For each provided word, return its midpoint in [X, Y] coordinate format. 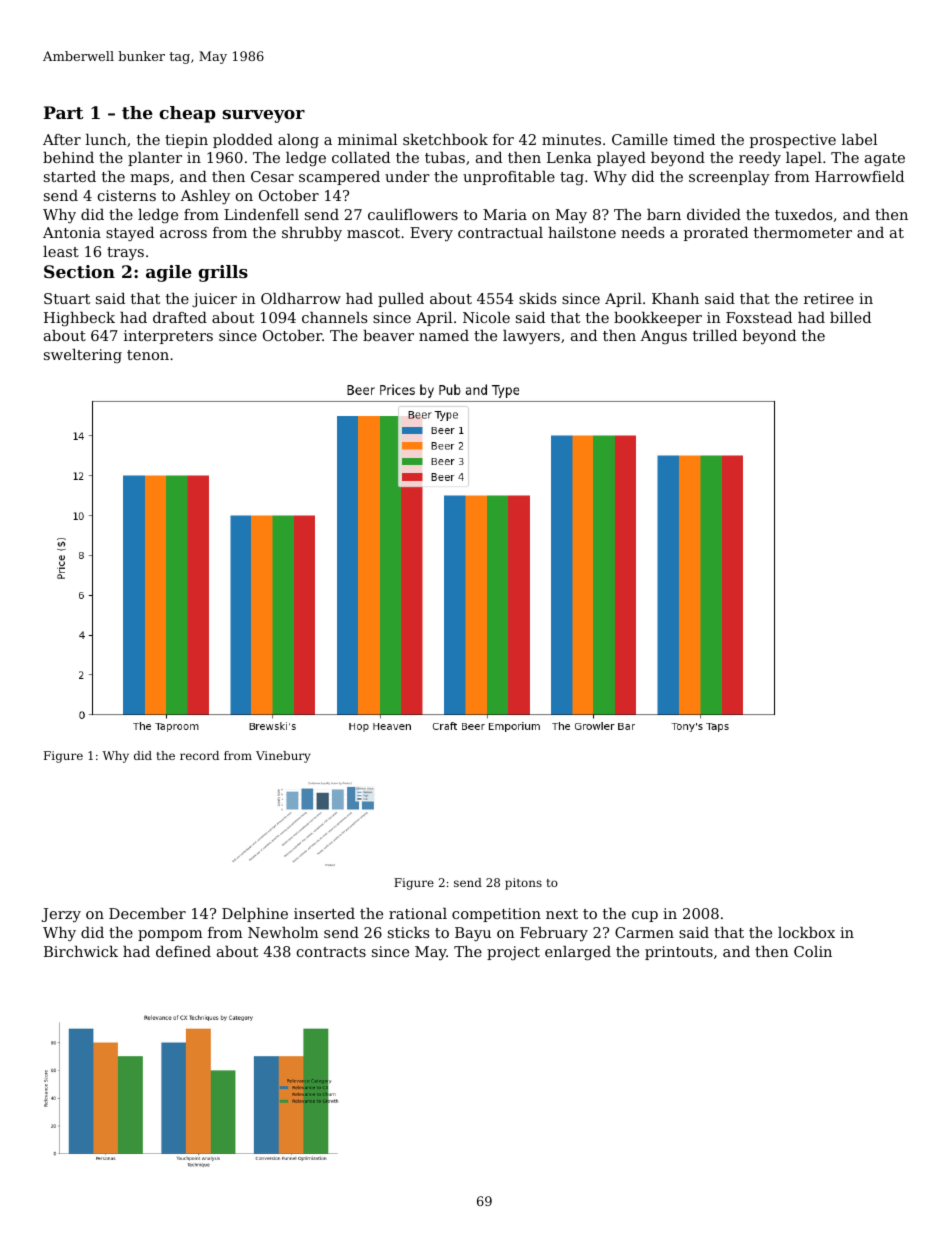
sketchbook [445, 139]
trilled [715, 335]
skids [537, 298]
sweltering [83, 356]
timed [694, 139]
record [199, 755]
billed [850, 317]
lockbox [806, 932]
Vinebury [283, 757]
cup [645, 916]
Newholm [283, 932]
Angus [663, 337]
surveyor [264, 116]
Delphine [255, 915]
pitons [523, 884]
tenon [148, 355]
